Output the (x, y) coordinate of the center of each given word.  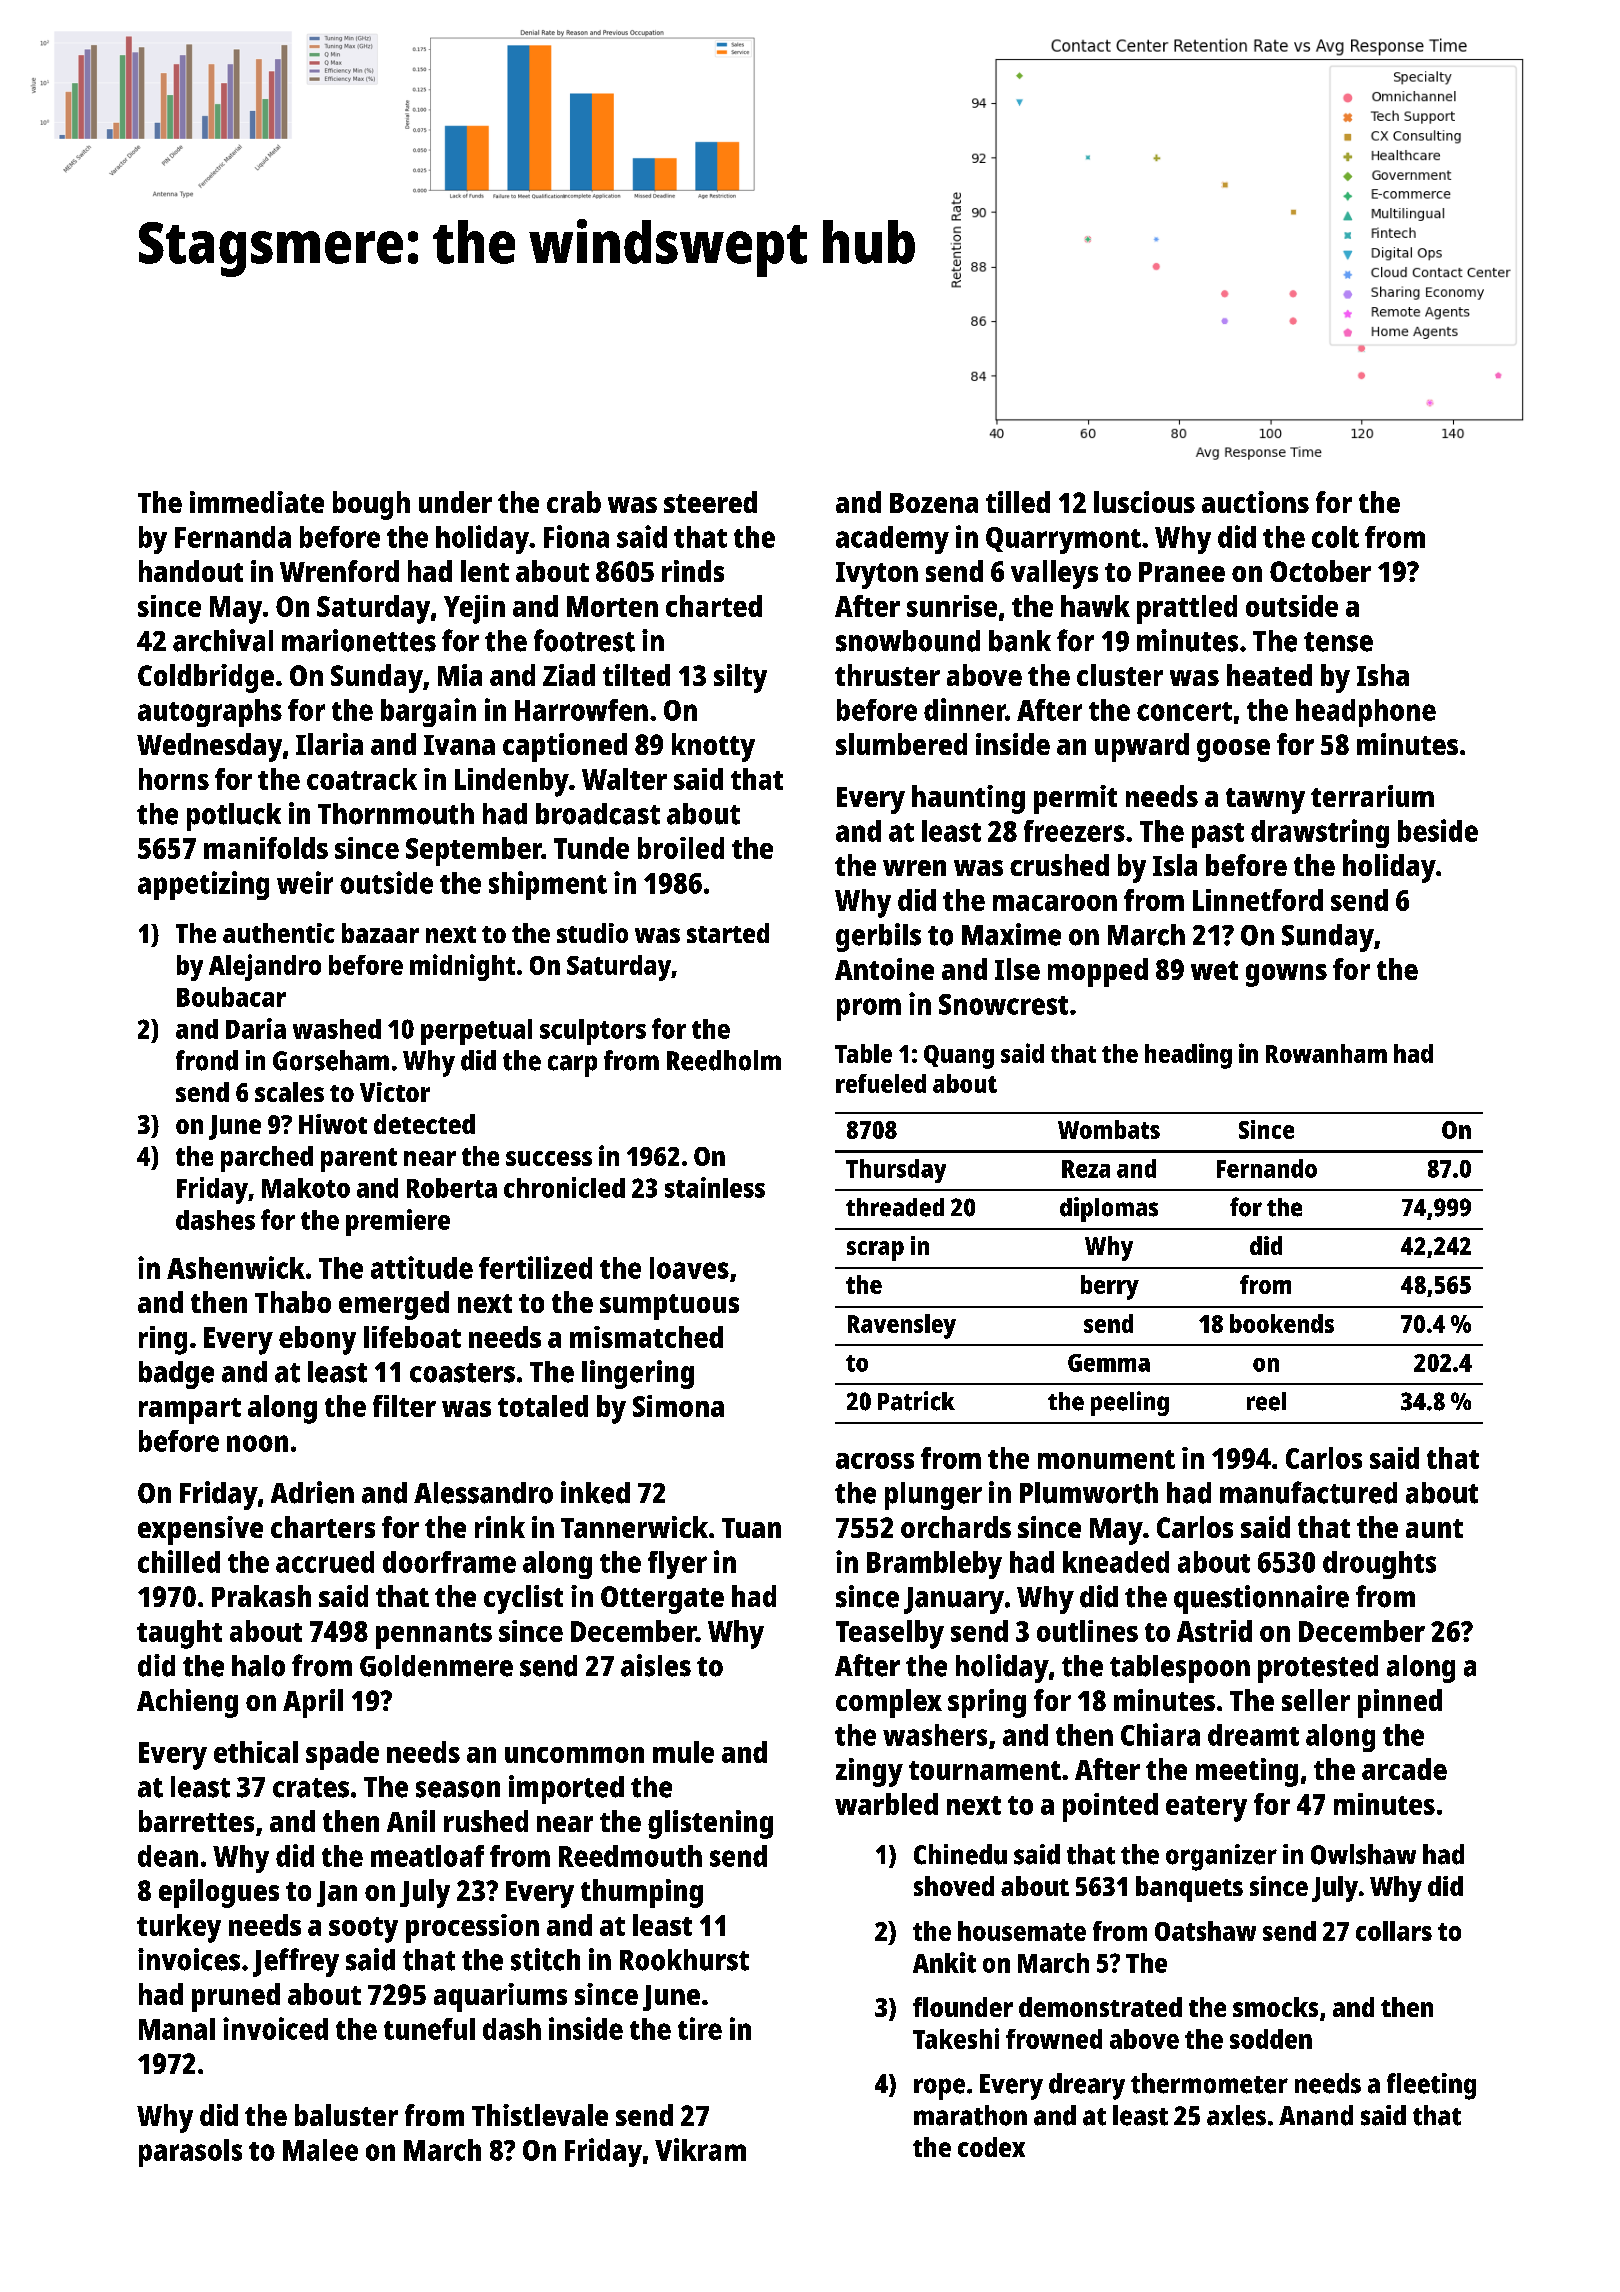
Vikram (700, 2149)
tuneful (429, 2029)
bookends (1282, 1323)
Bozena (934, 503)
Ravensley (902, 1326)
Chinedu (960, 1854)
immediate (257, 502)
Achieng (187, 1703)
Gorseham (331, 1060)
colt (1335, 537)
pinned (1400, 1703)
